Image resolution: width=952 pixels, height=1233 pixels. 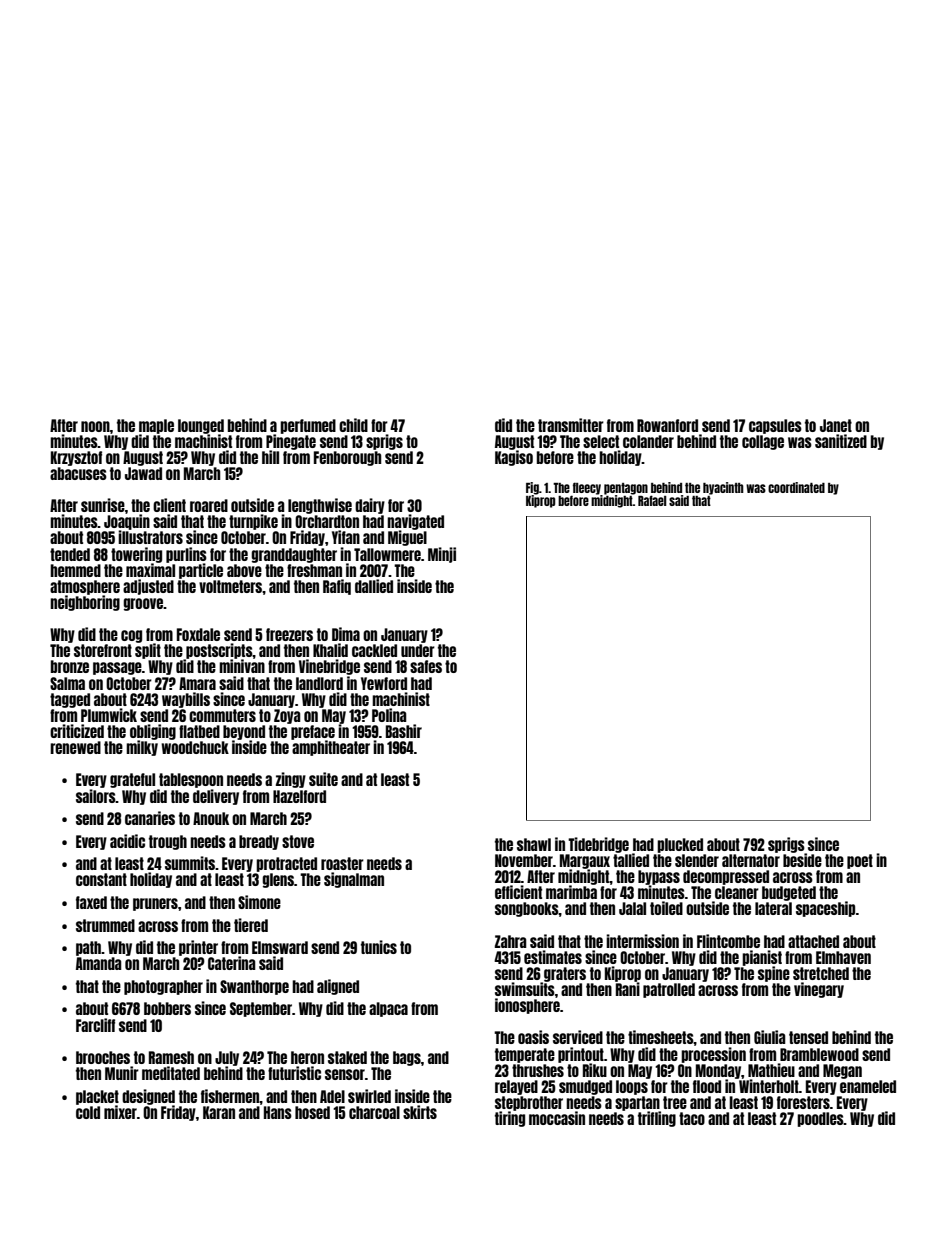 What do you see at coordinates (186, 555) in the page?
I see `purlins` at bounding box center [186, 555].
